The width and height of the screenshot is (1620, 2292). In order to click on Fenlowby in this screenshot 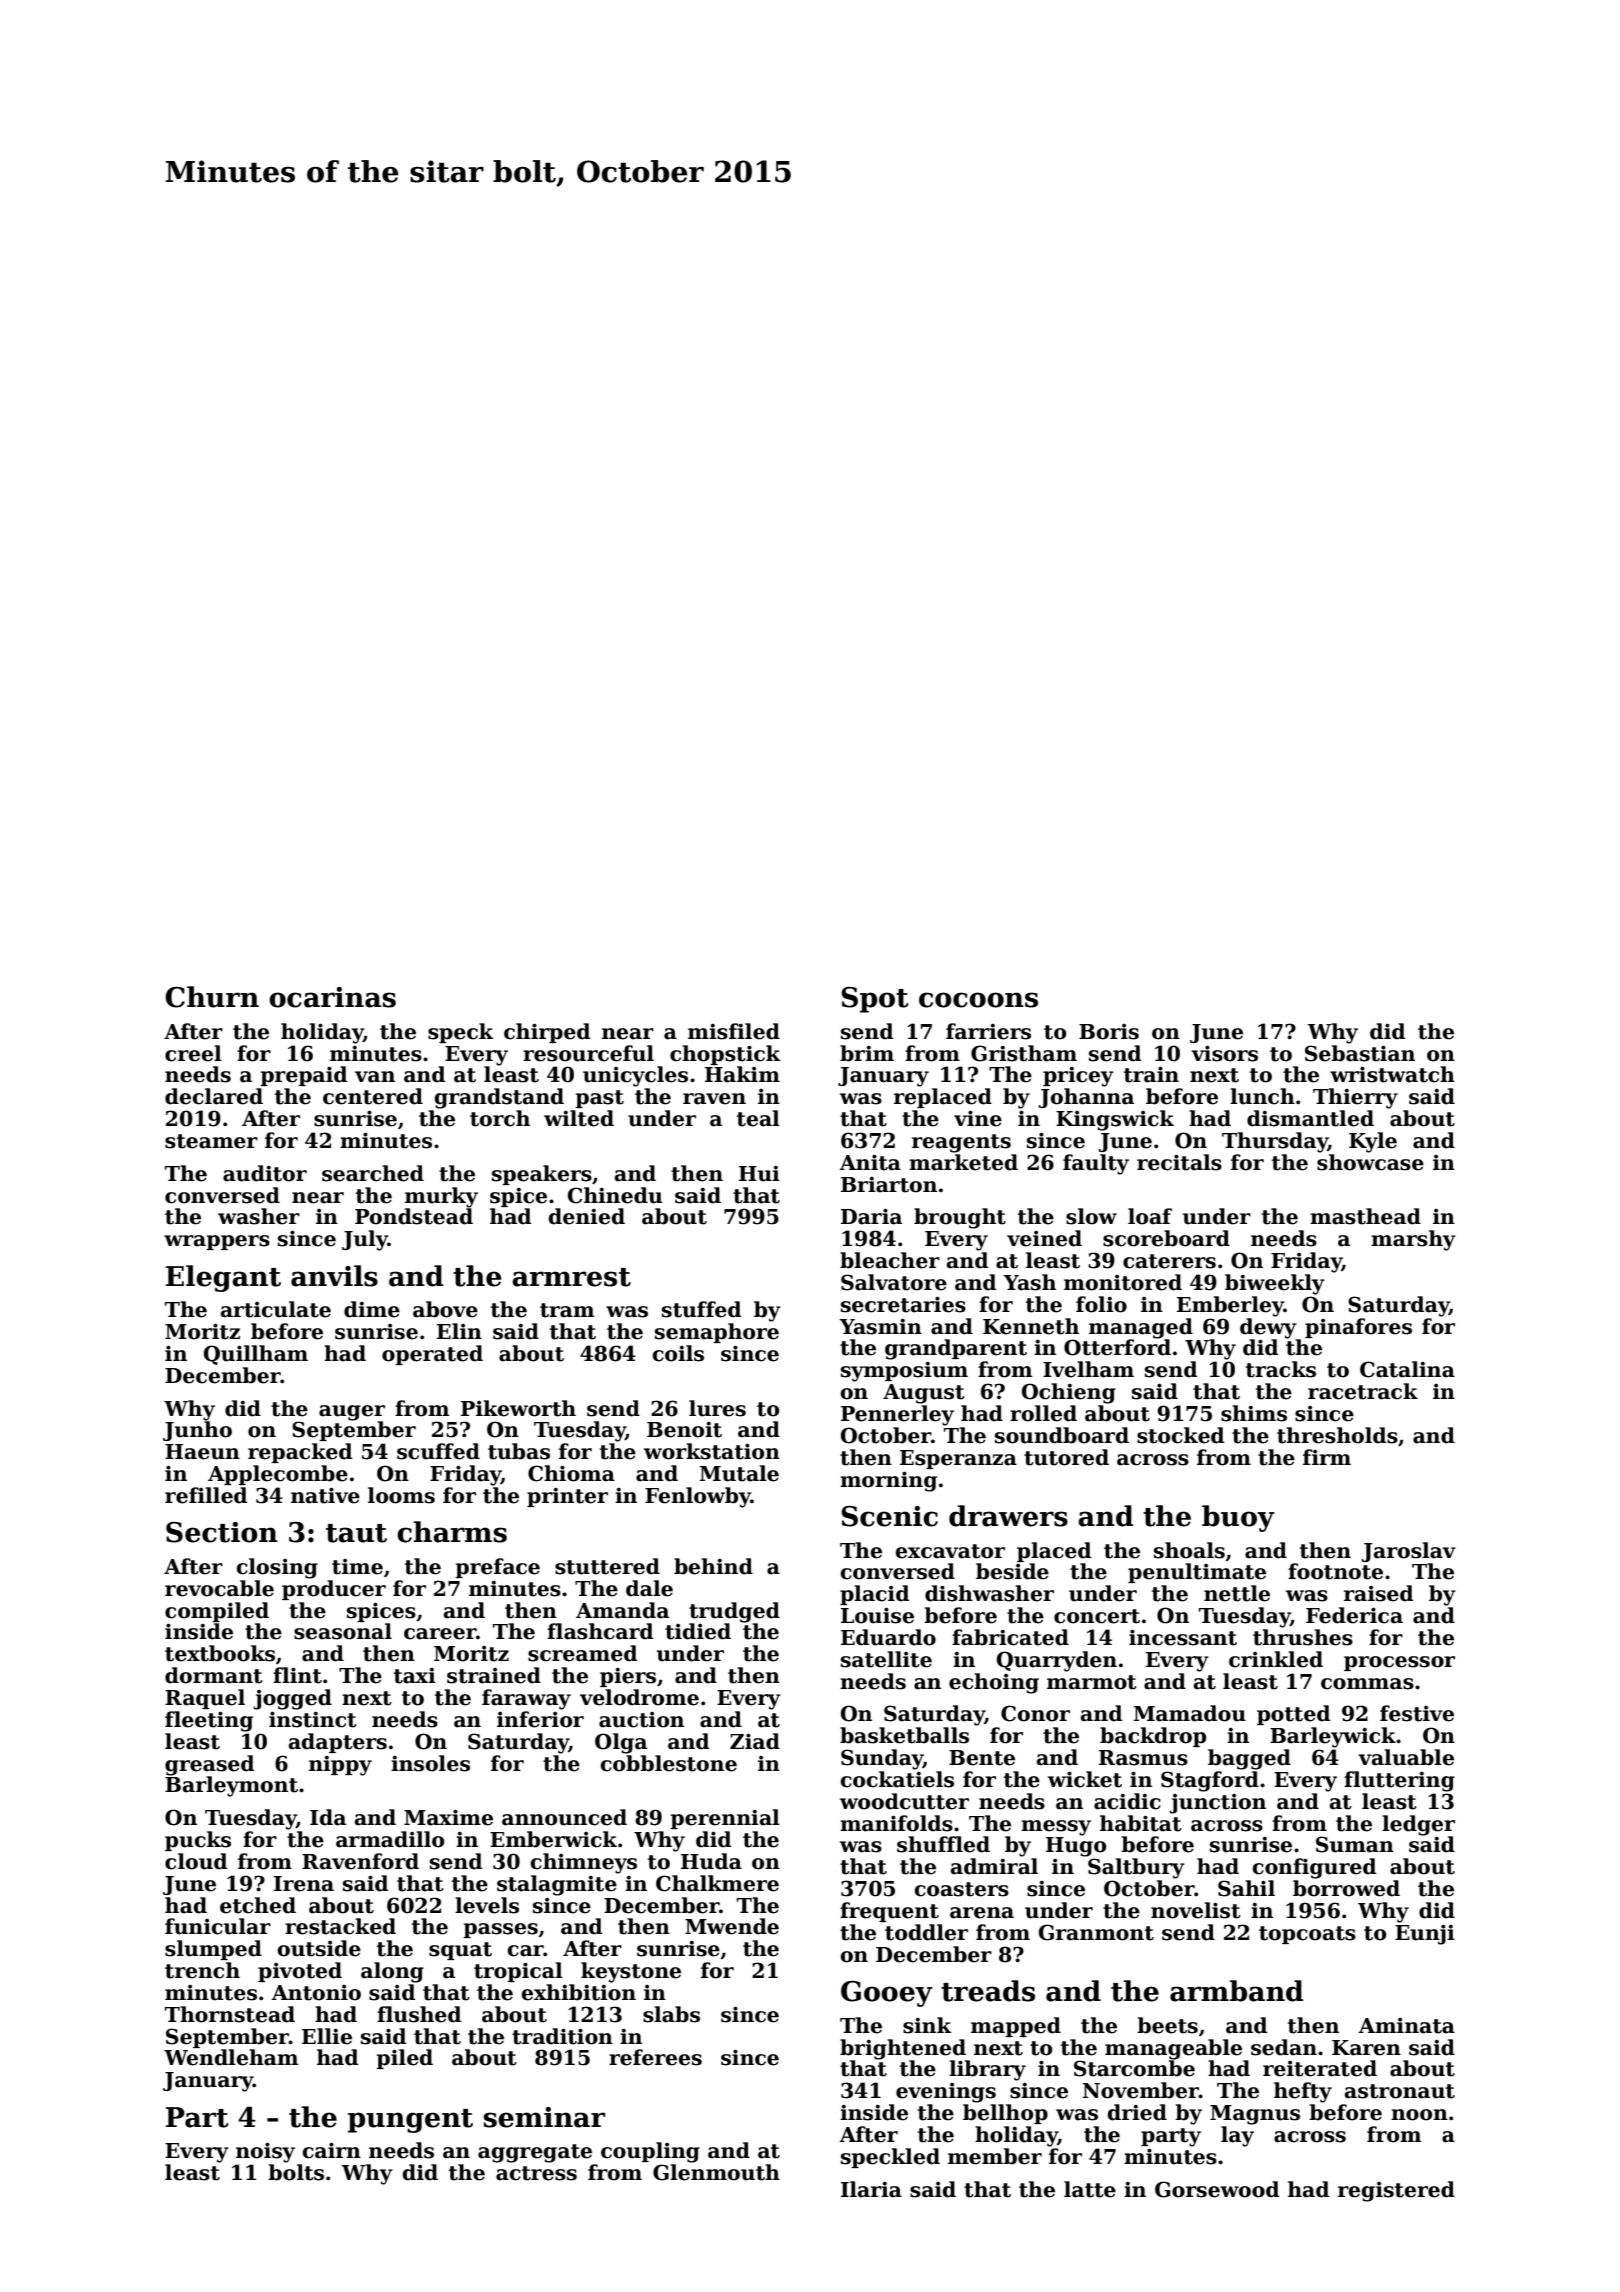, I will do `click(698, 1497)`.
